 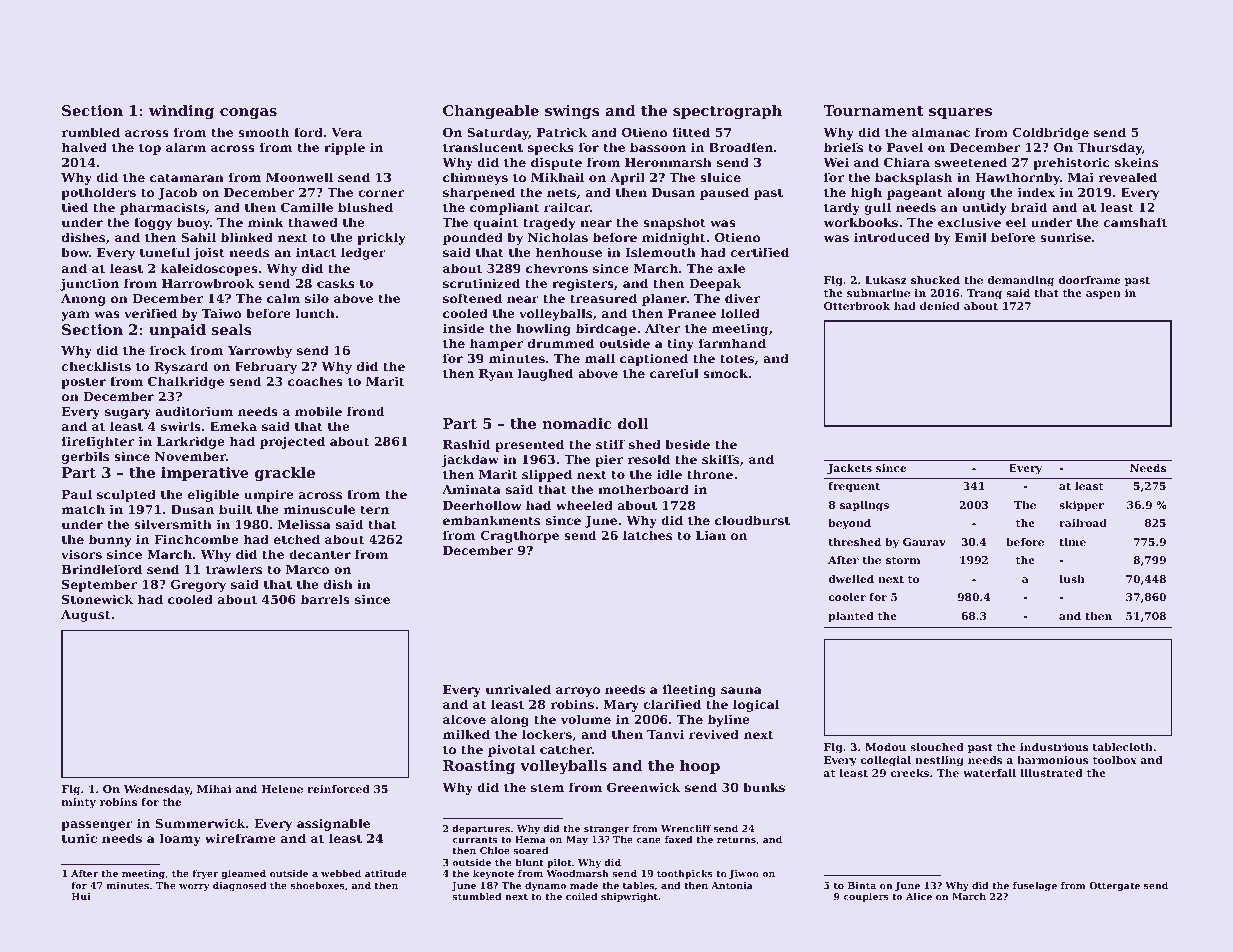 What do you see at coordinates (333, 824) in the document?
I see `assignable` at bounding box center [333, 824].
